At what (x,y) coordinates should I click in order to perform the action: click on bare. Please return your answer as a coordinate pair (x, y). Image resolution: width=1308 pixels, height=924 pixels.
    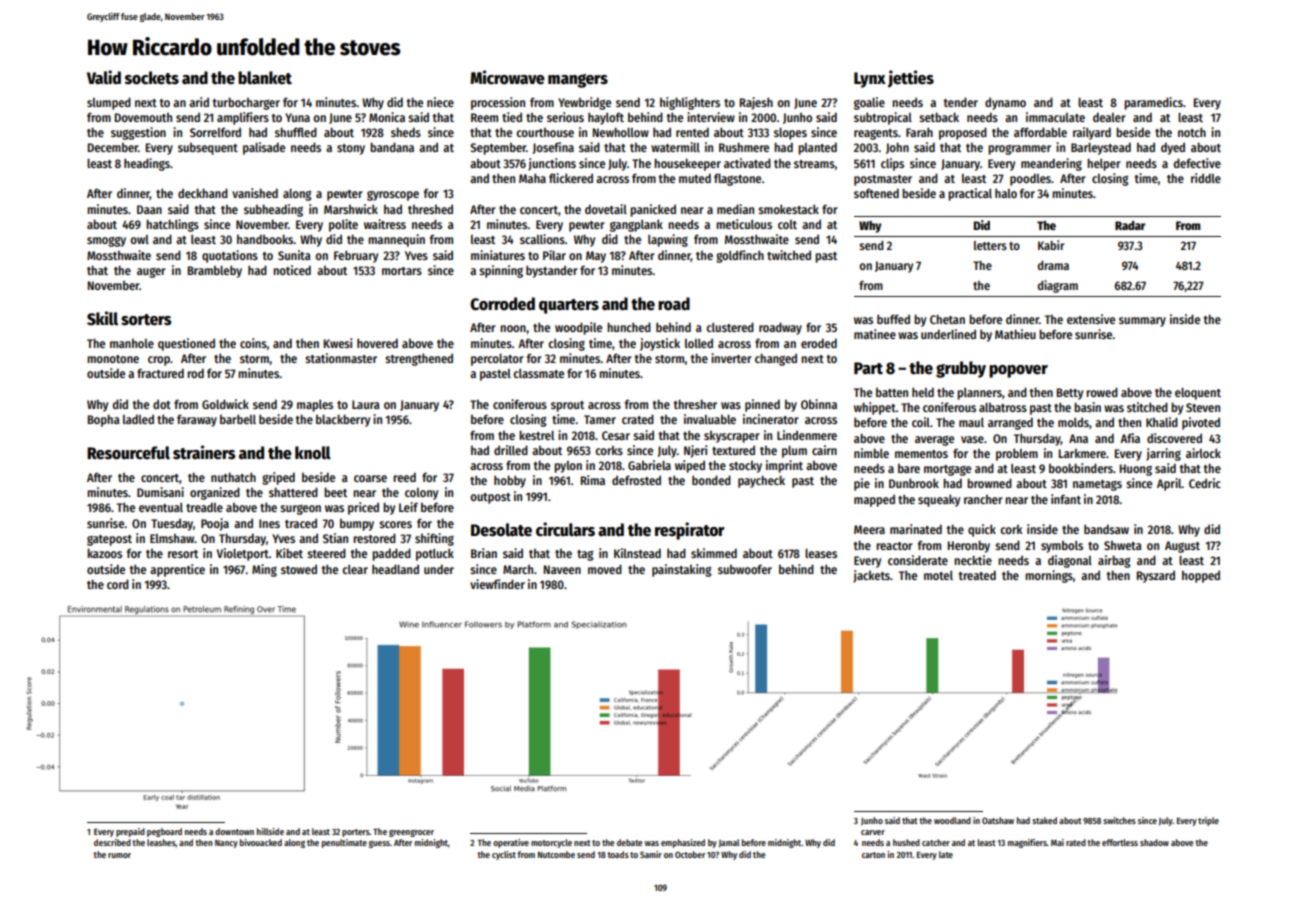
    Looking at the image, I should click on (909, 468).
